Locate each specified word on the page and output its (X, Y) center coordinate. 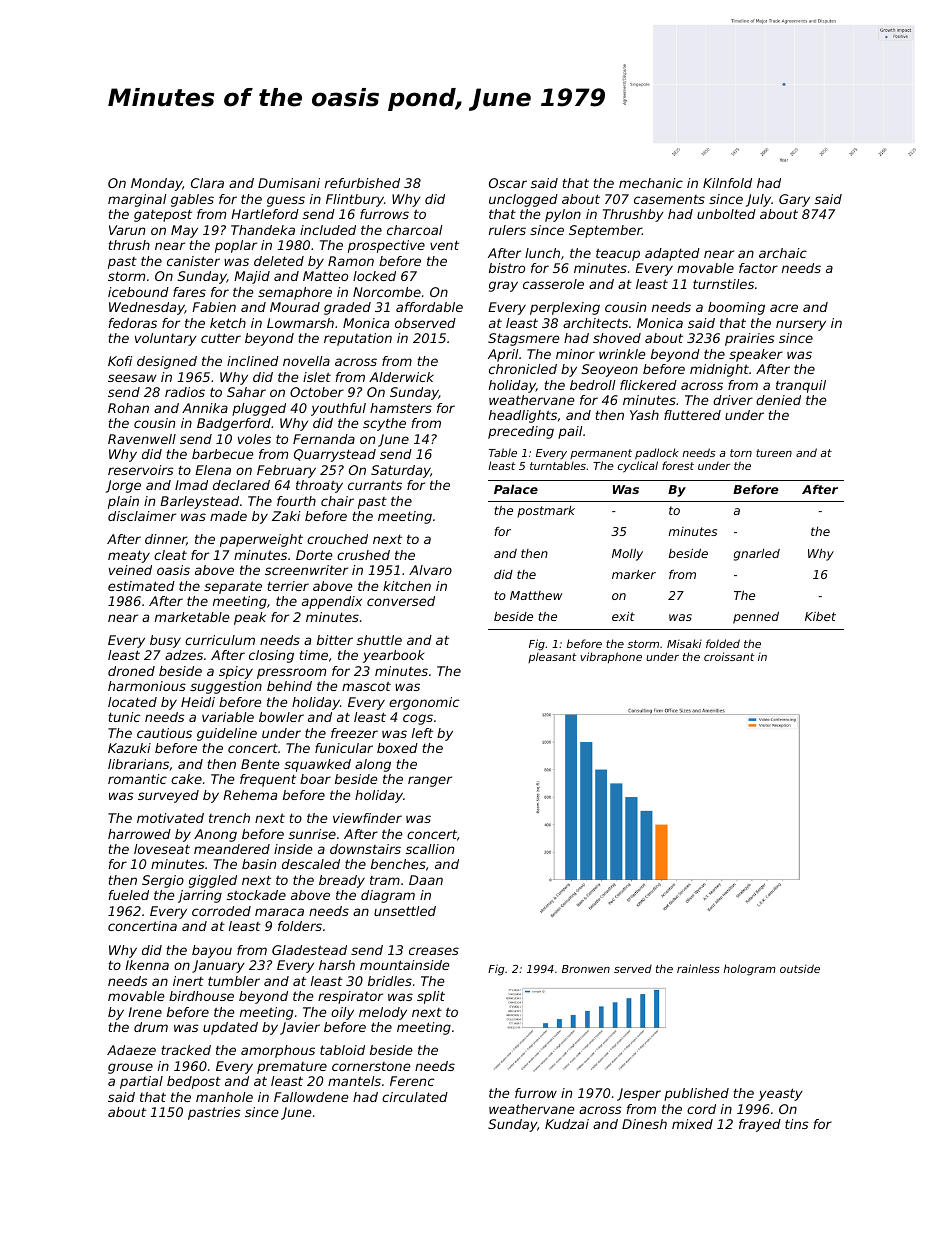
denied (778, 400)
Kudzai (567, 1124)
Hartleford (265, 214)
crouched (337, 539)
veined (130, 570)
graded (347, 308)
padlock (657, 453)
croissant (729, 656)
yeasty (780, 1094)
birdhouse (201, 996)
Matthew (536, 595)
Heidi (198, 702)
